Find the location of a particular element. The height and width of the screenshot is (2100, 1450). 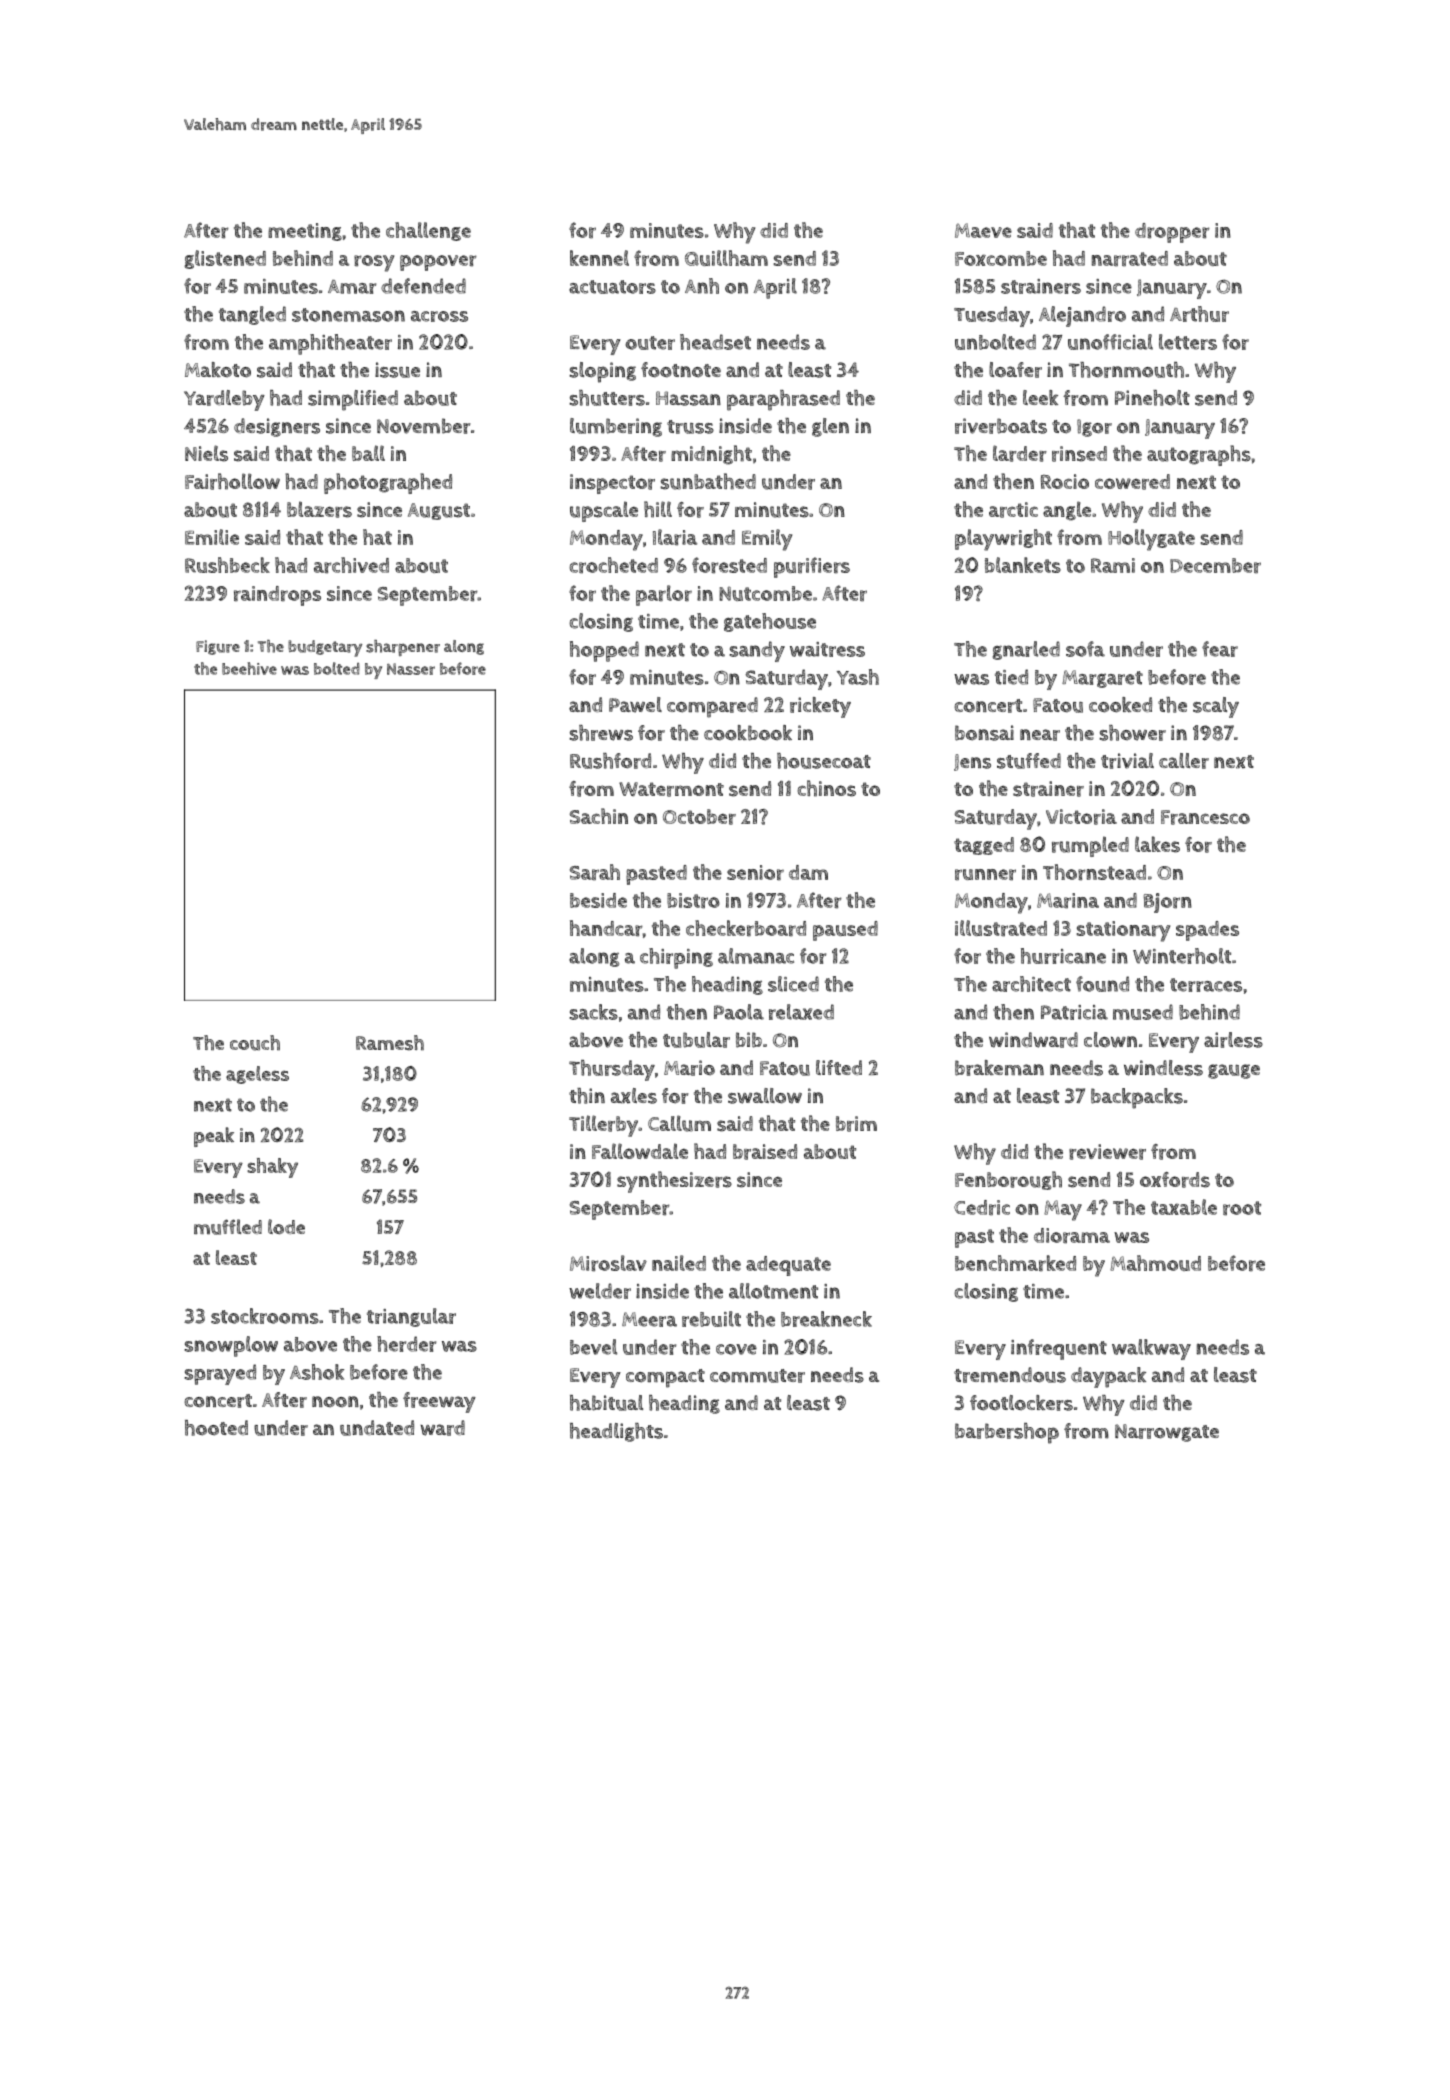

Niels is located at coordinates (206, 453).
